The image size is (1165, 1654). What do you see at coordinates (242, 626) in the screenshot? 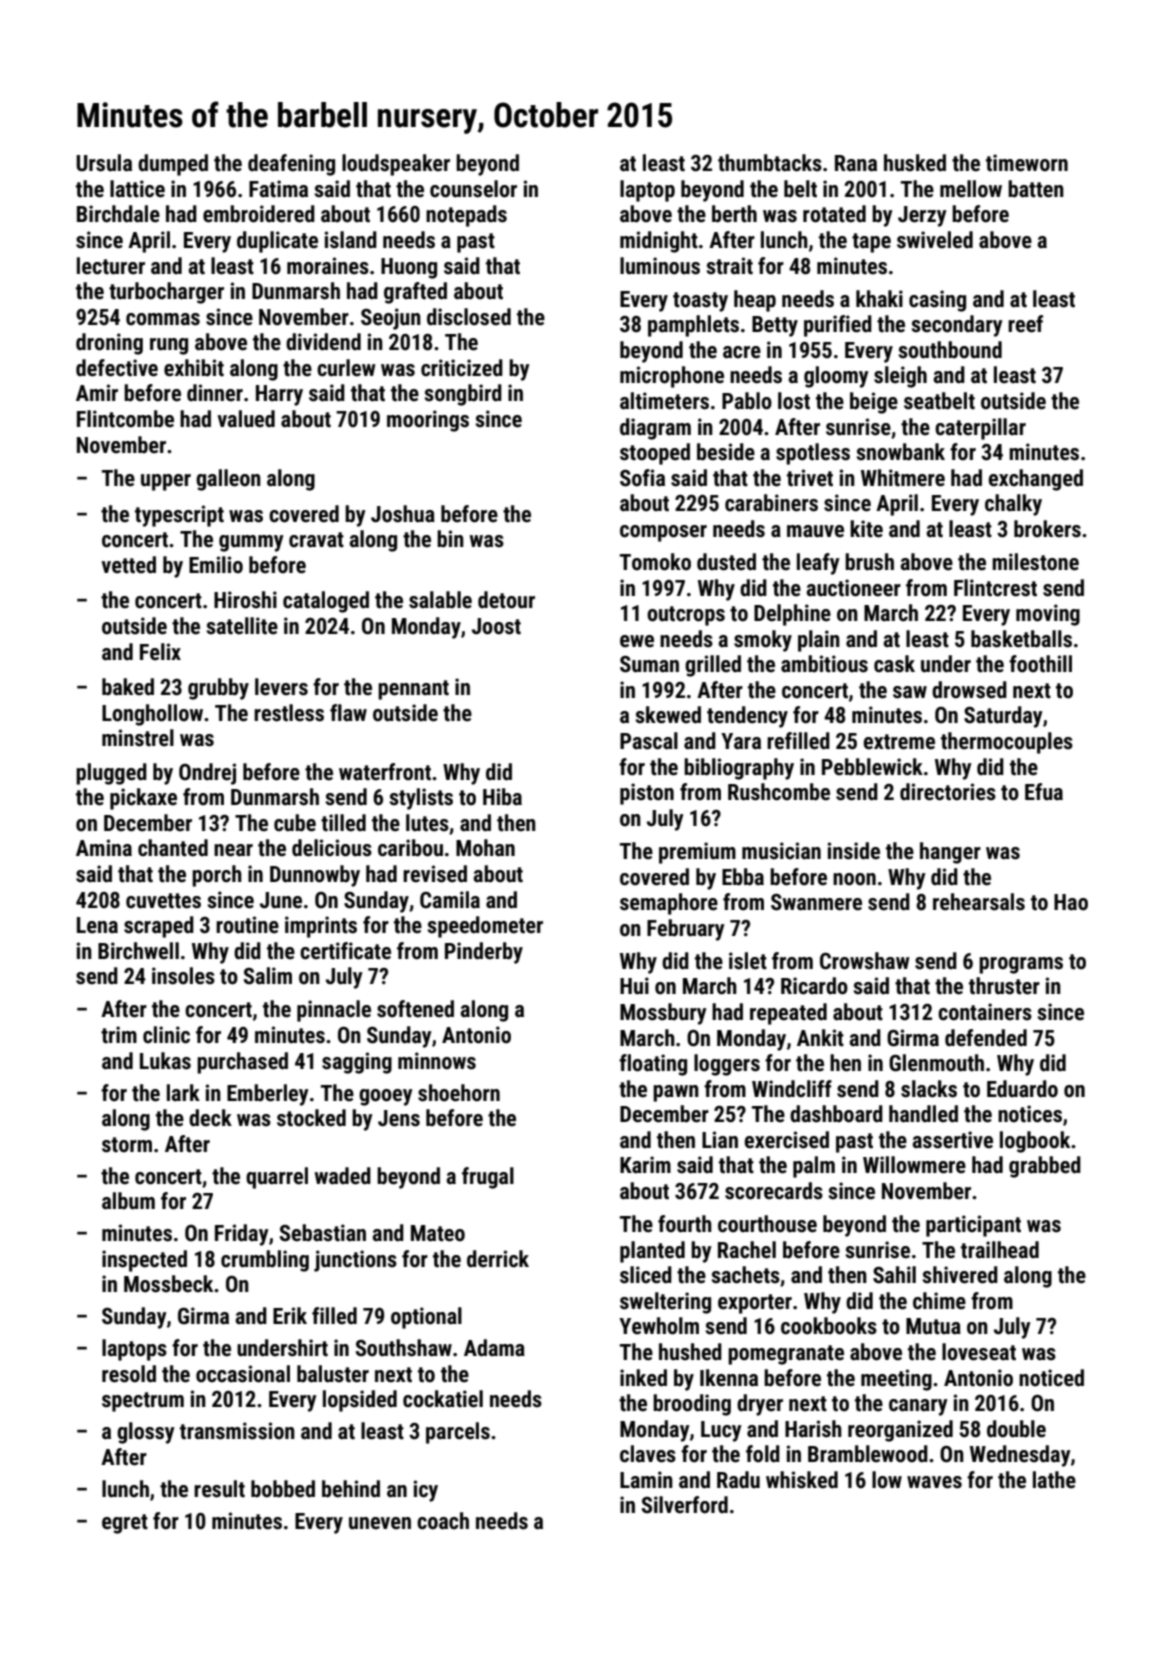
I see `satellite` at bounding box center [242, 626].
